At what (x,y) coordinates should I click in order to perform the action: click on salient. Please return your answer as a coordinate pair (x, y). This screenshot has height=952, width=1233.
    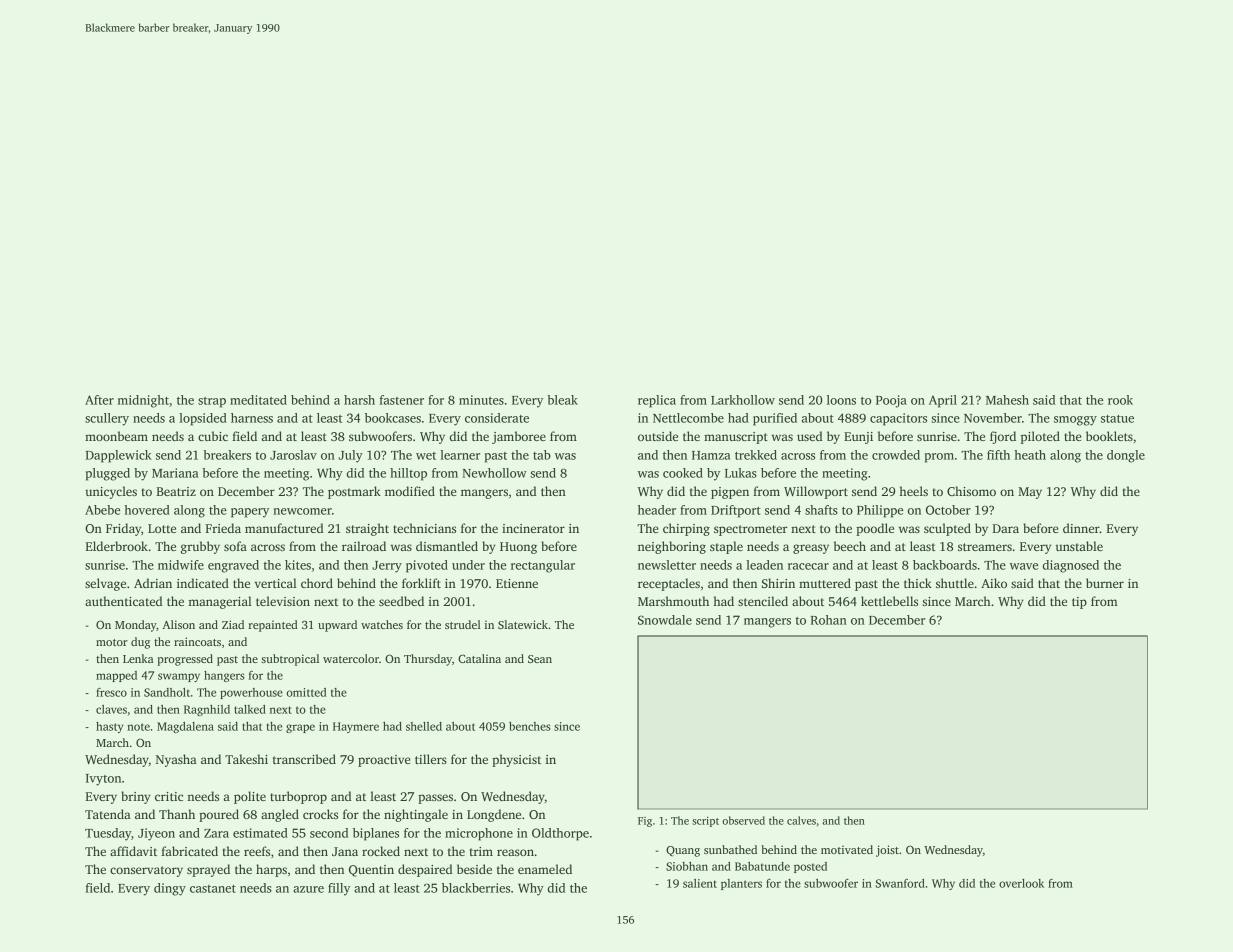
    Looking at the image, I should click on (700, 883).
